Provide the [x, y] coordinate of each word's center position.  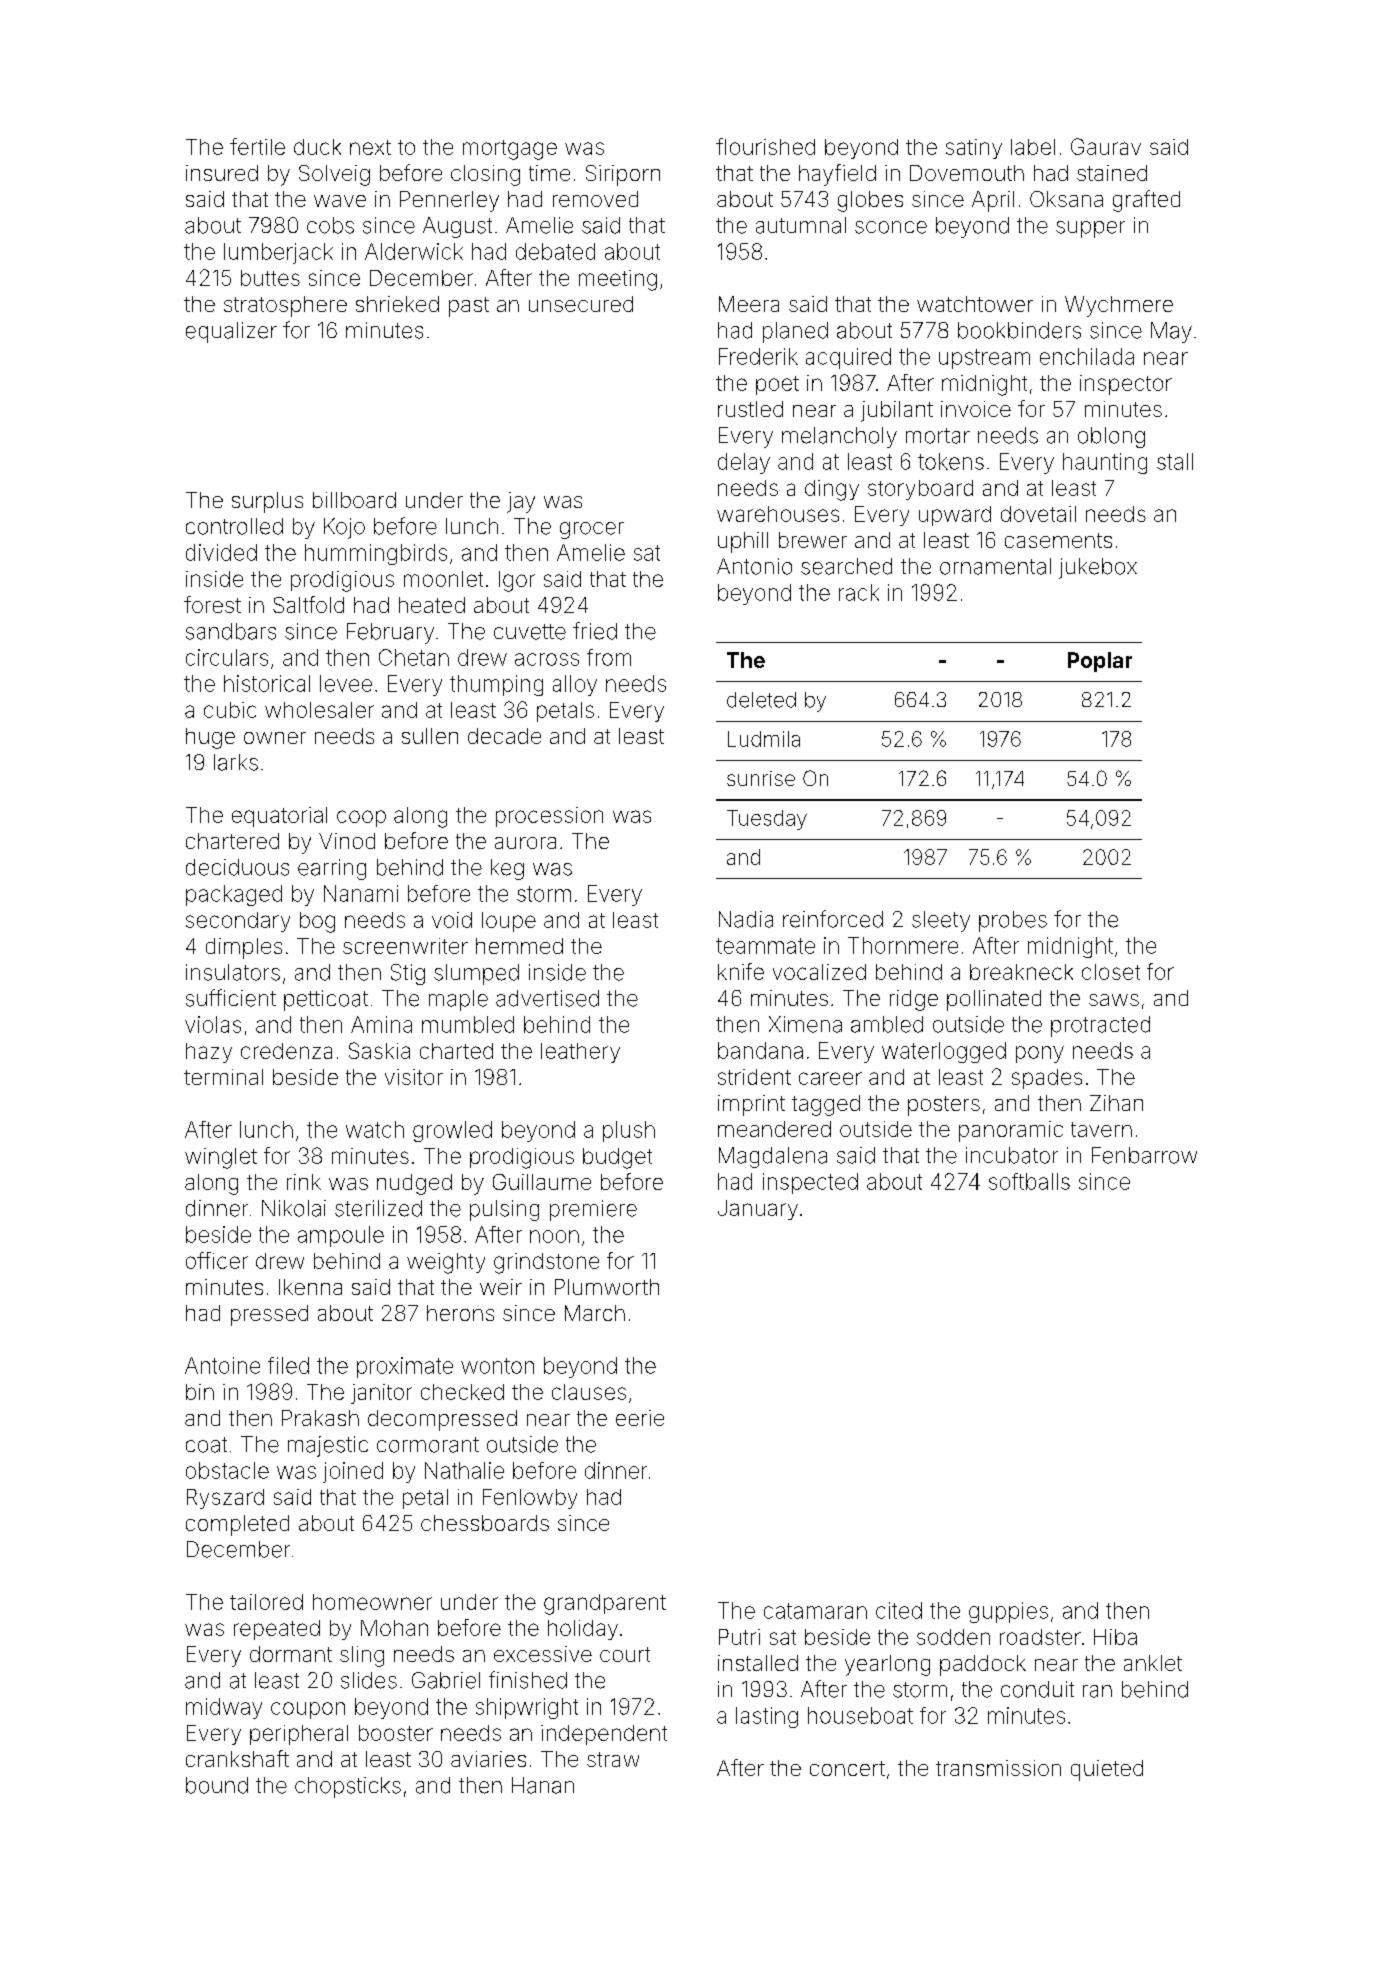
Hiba [1115, 1637]
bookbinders [1019, 330]
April [993, 201]
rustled [750, 409]
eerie [640, 1418]
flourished [765, 146]
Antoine [222, 1365]
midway [224, 1708]
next [370, 147]
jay [521, 502]
